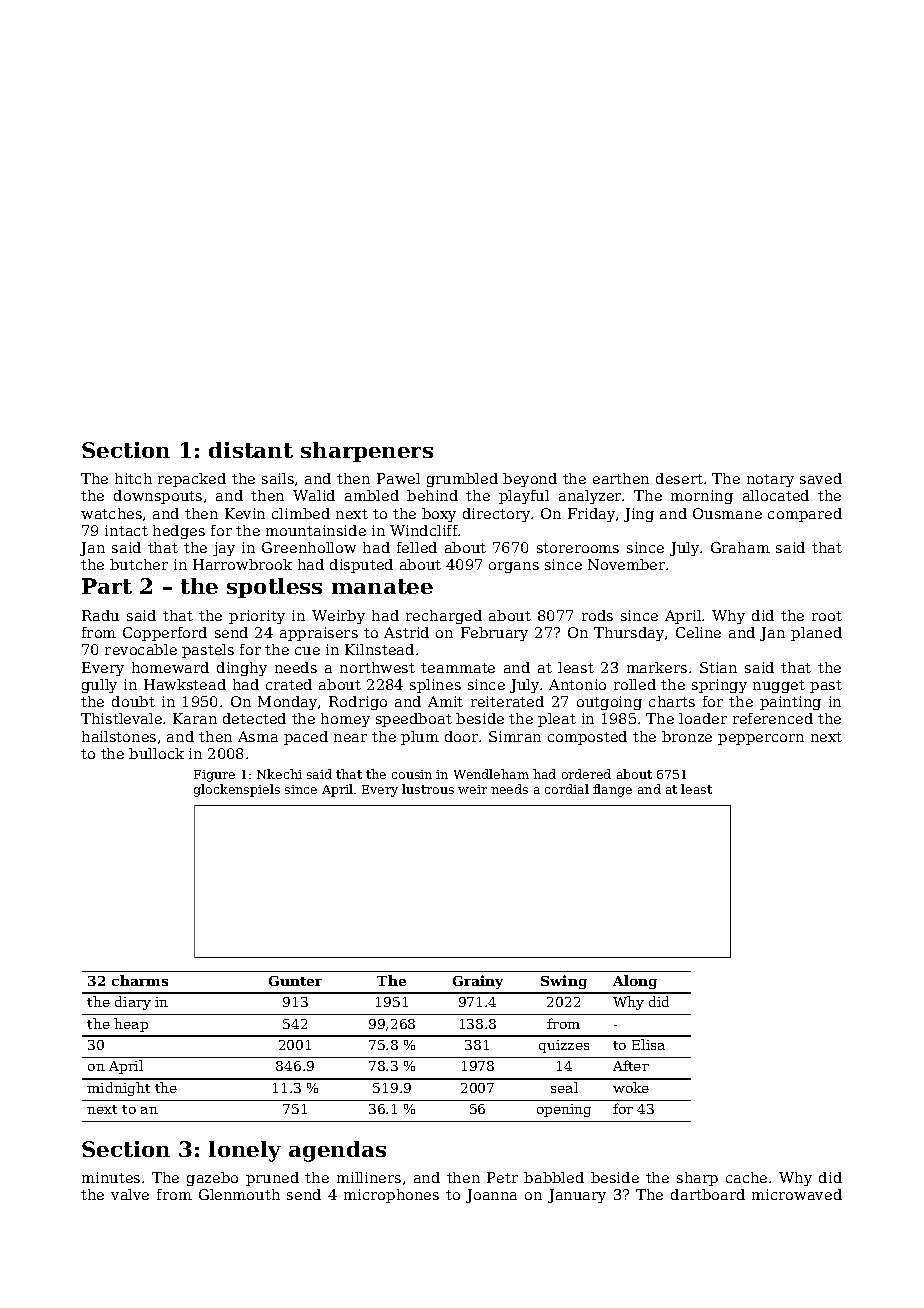  I want to click on planed, so click(816, 634).
